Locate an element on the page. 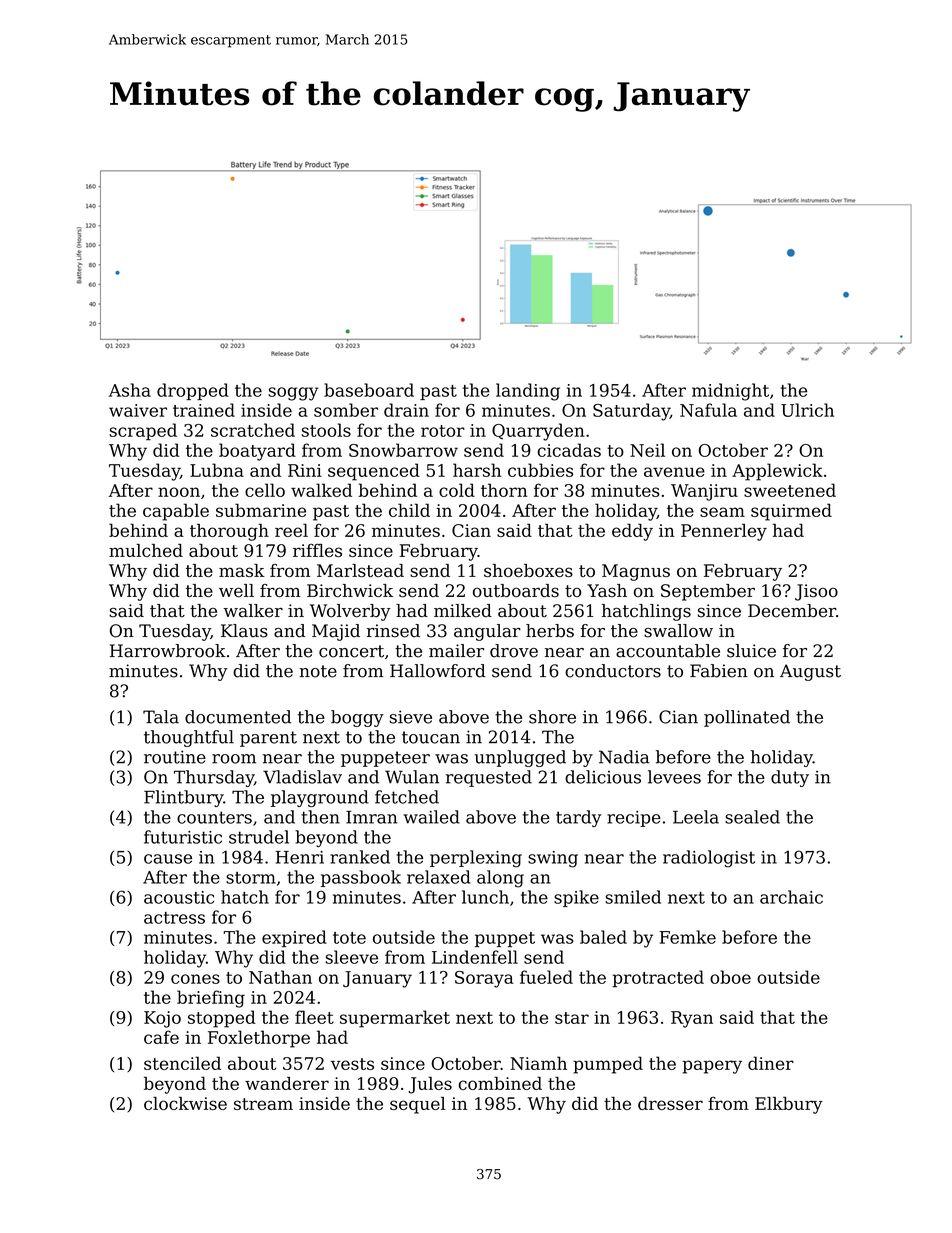  squirmed is located at coordinates (791, 512).
